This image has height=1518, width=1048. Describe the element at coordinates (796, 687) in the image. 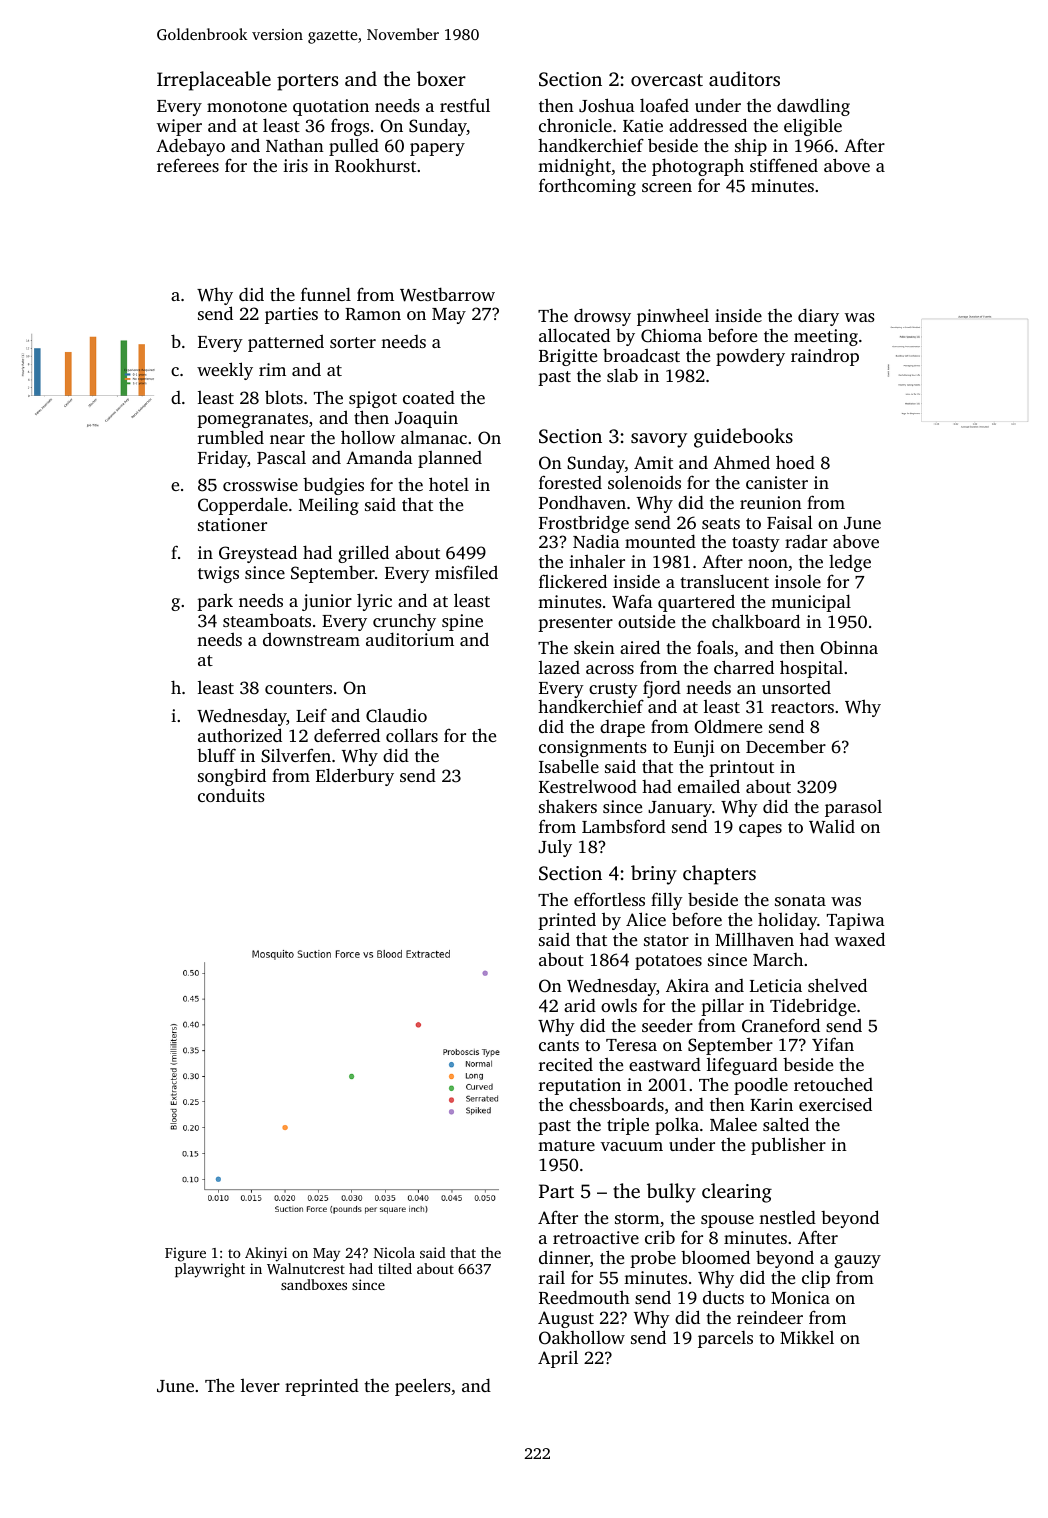

I see `unsorted` at that location.
